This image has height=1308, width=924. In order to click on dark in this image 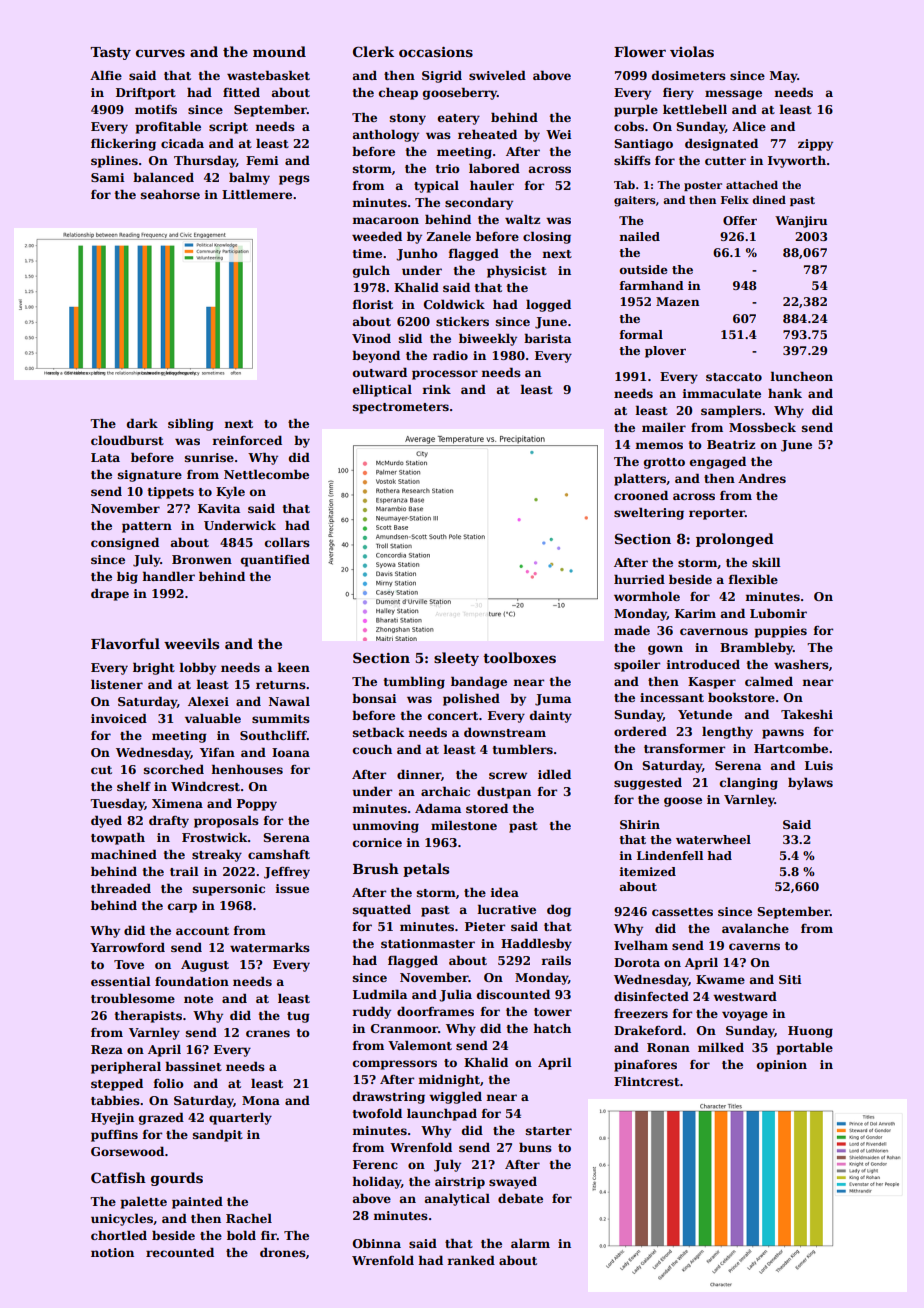, I will do `click(142, 423)`.
